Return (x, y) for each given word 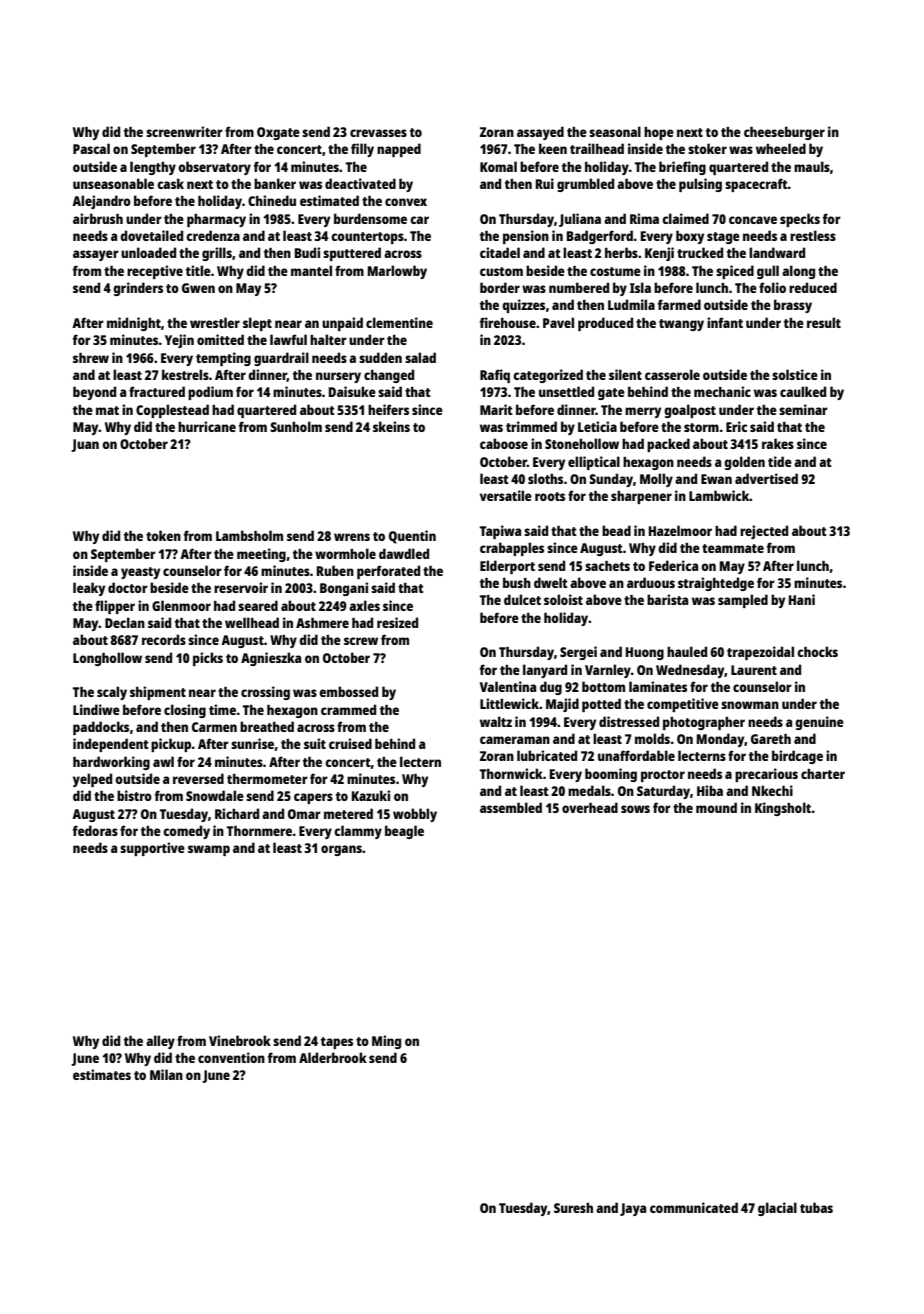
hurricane (207, 426)
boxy (690, 237)
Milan (166, 1074)
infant (725, 322)
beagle (404, 832)
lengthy (153, 168)
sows (635, 809)
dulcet (522, 599)
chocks (817, 651)
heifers (388, 409)
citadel (500, 252)
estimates (102, 1074)
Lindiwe (96, 709)
